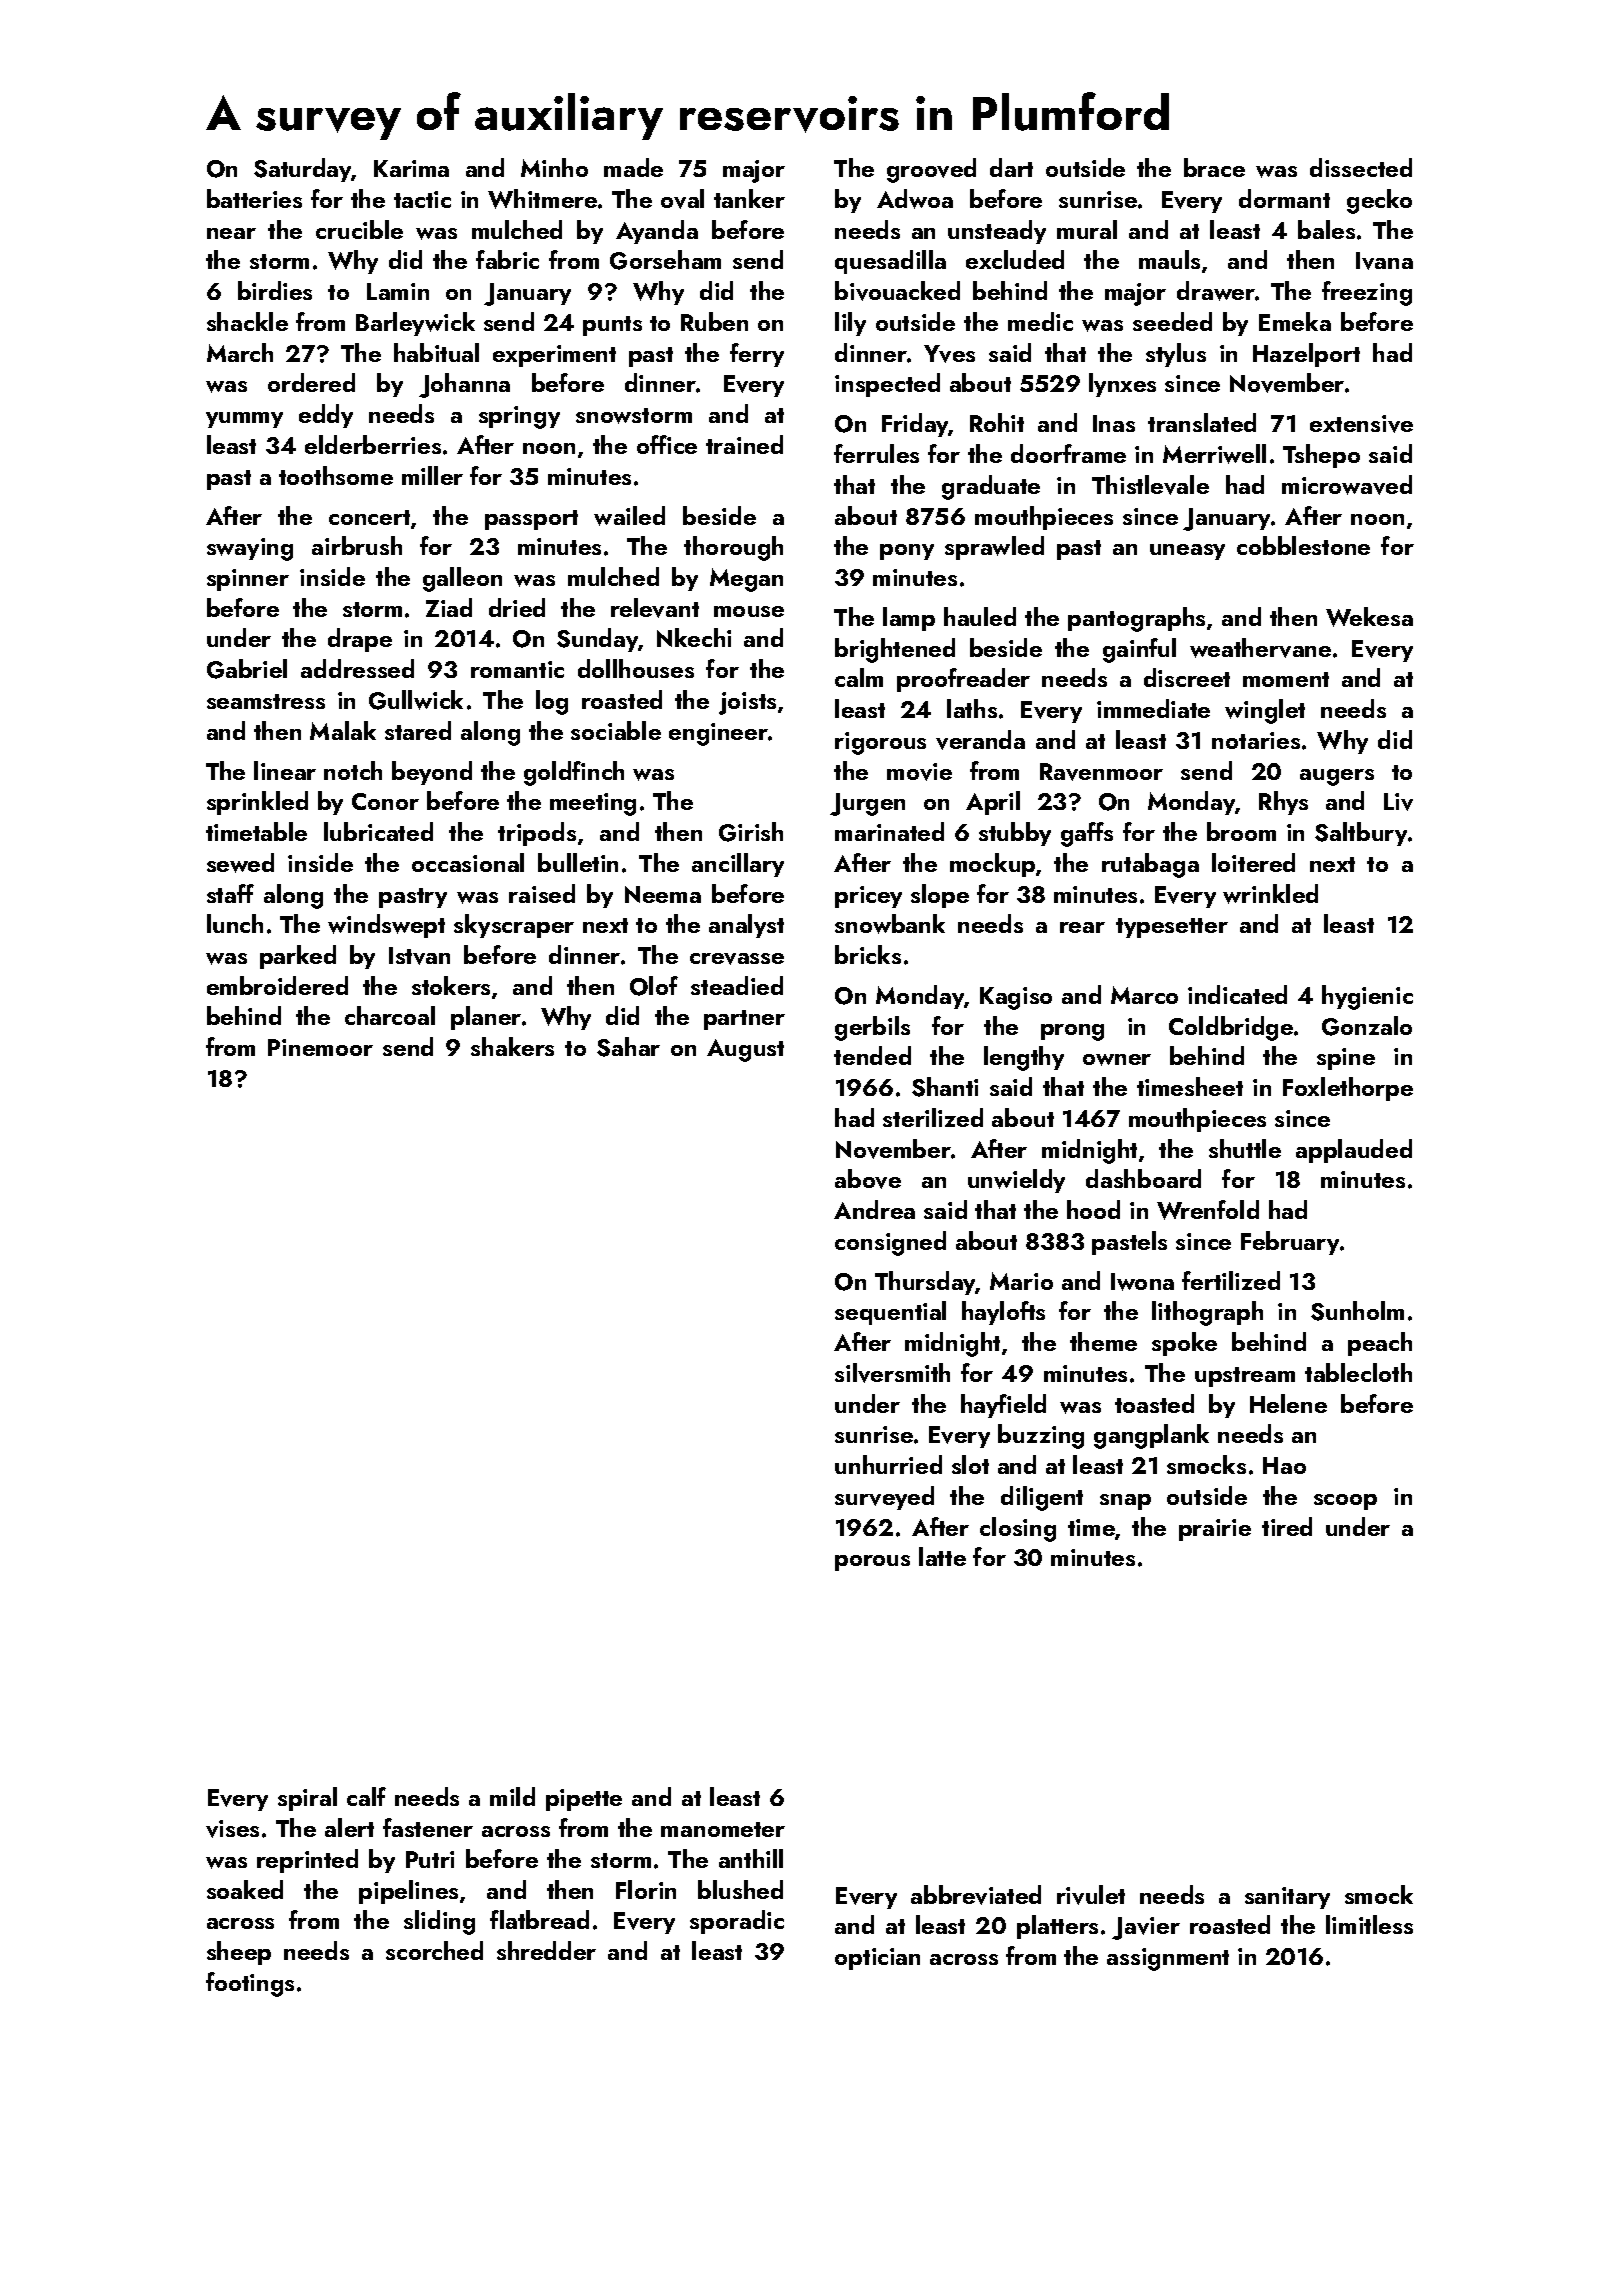  Describe the element at coordinates (1384, 261) in the image. I see `Ivana` at that location.
